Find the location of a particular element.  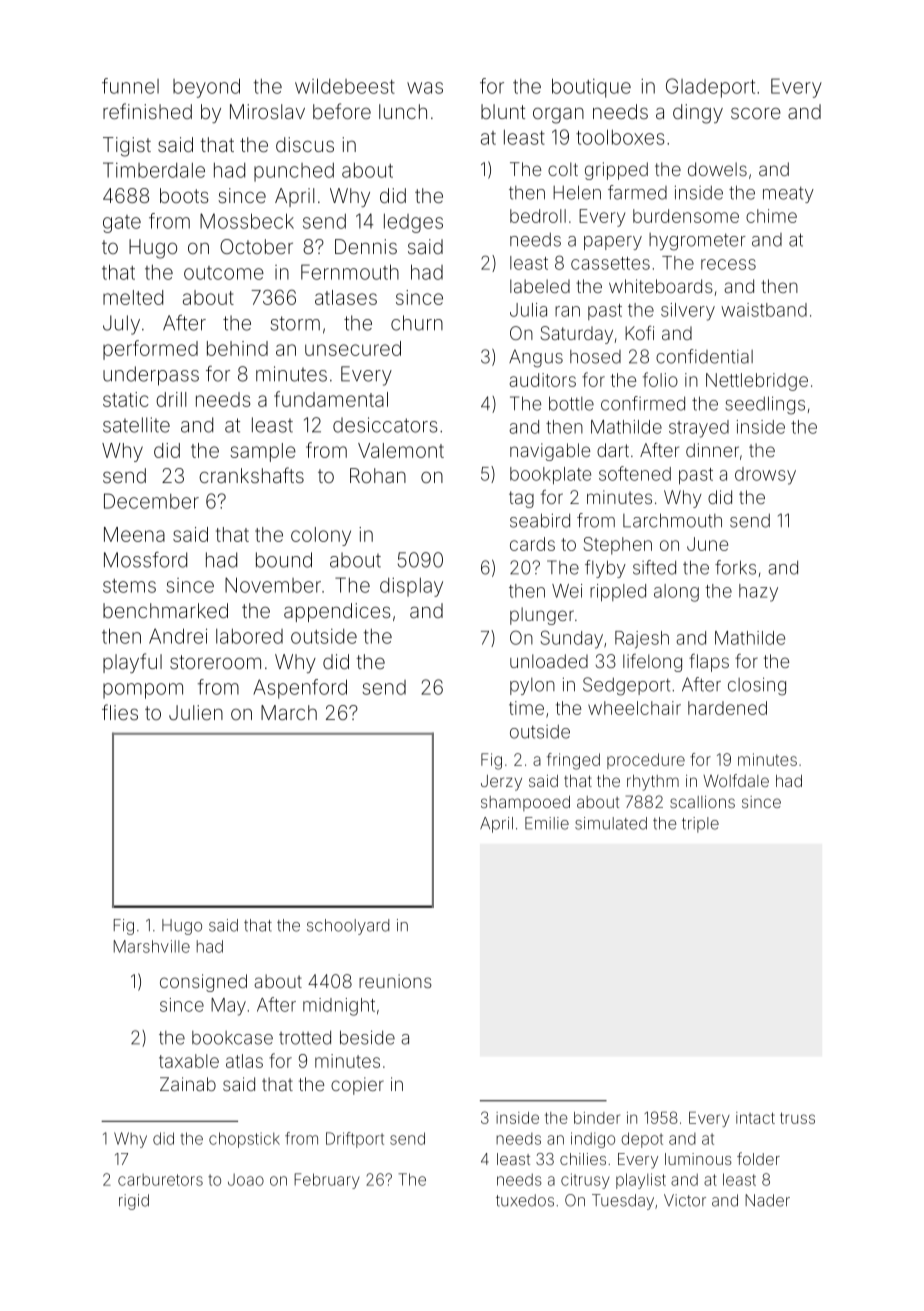

Joao is located at coordinates (246, 1180).
